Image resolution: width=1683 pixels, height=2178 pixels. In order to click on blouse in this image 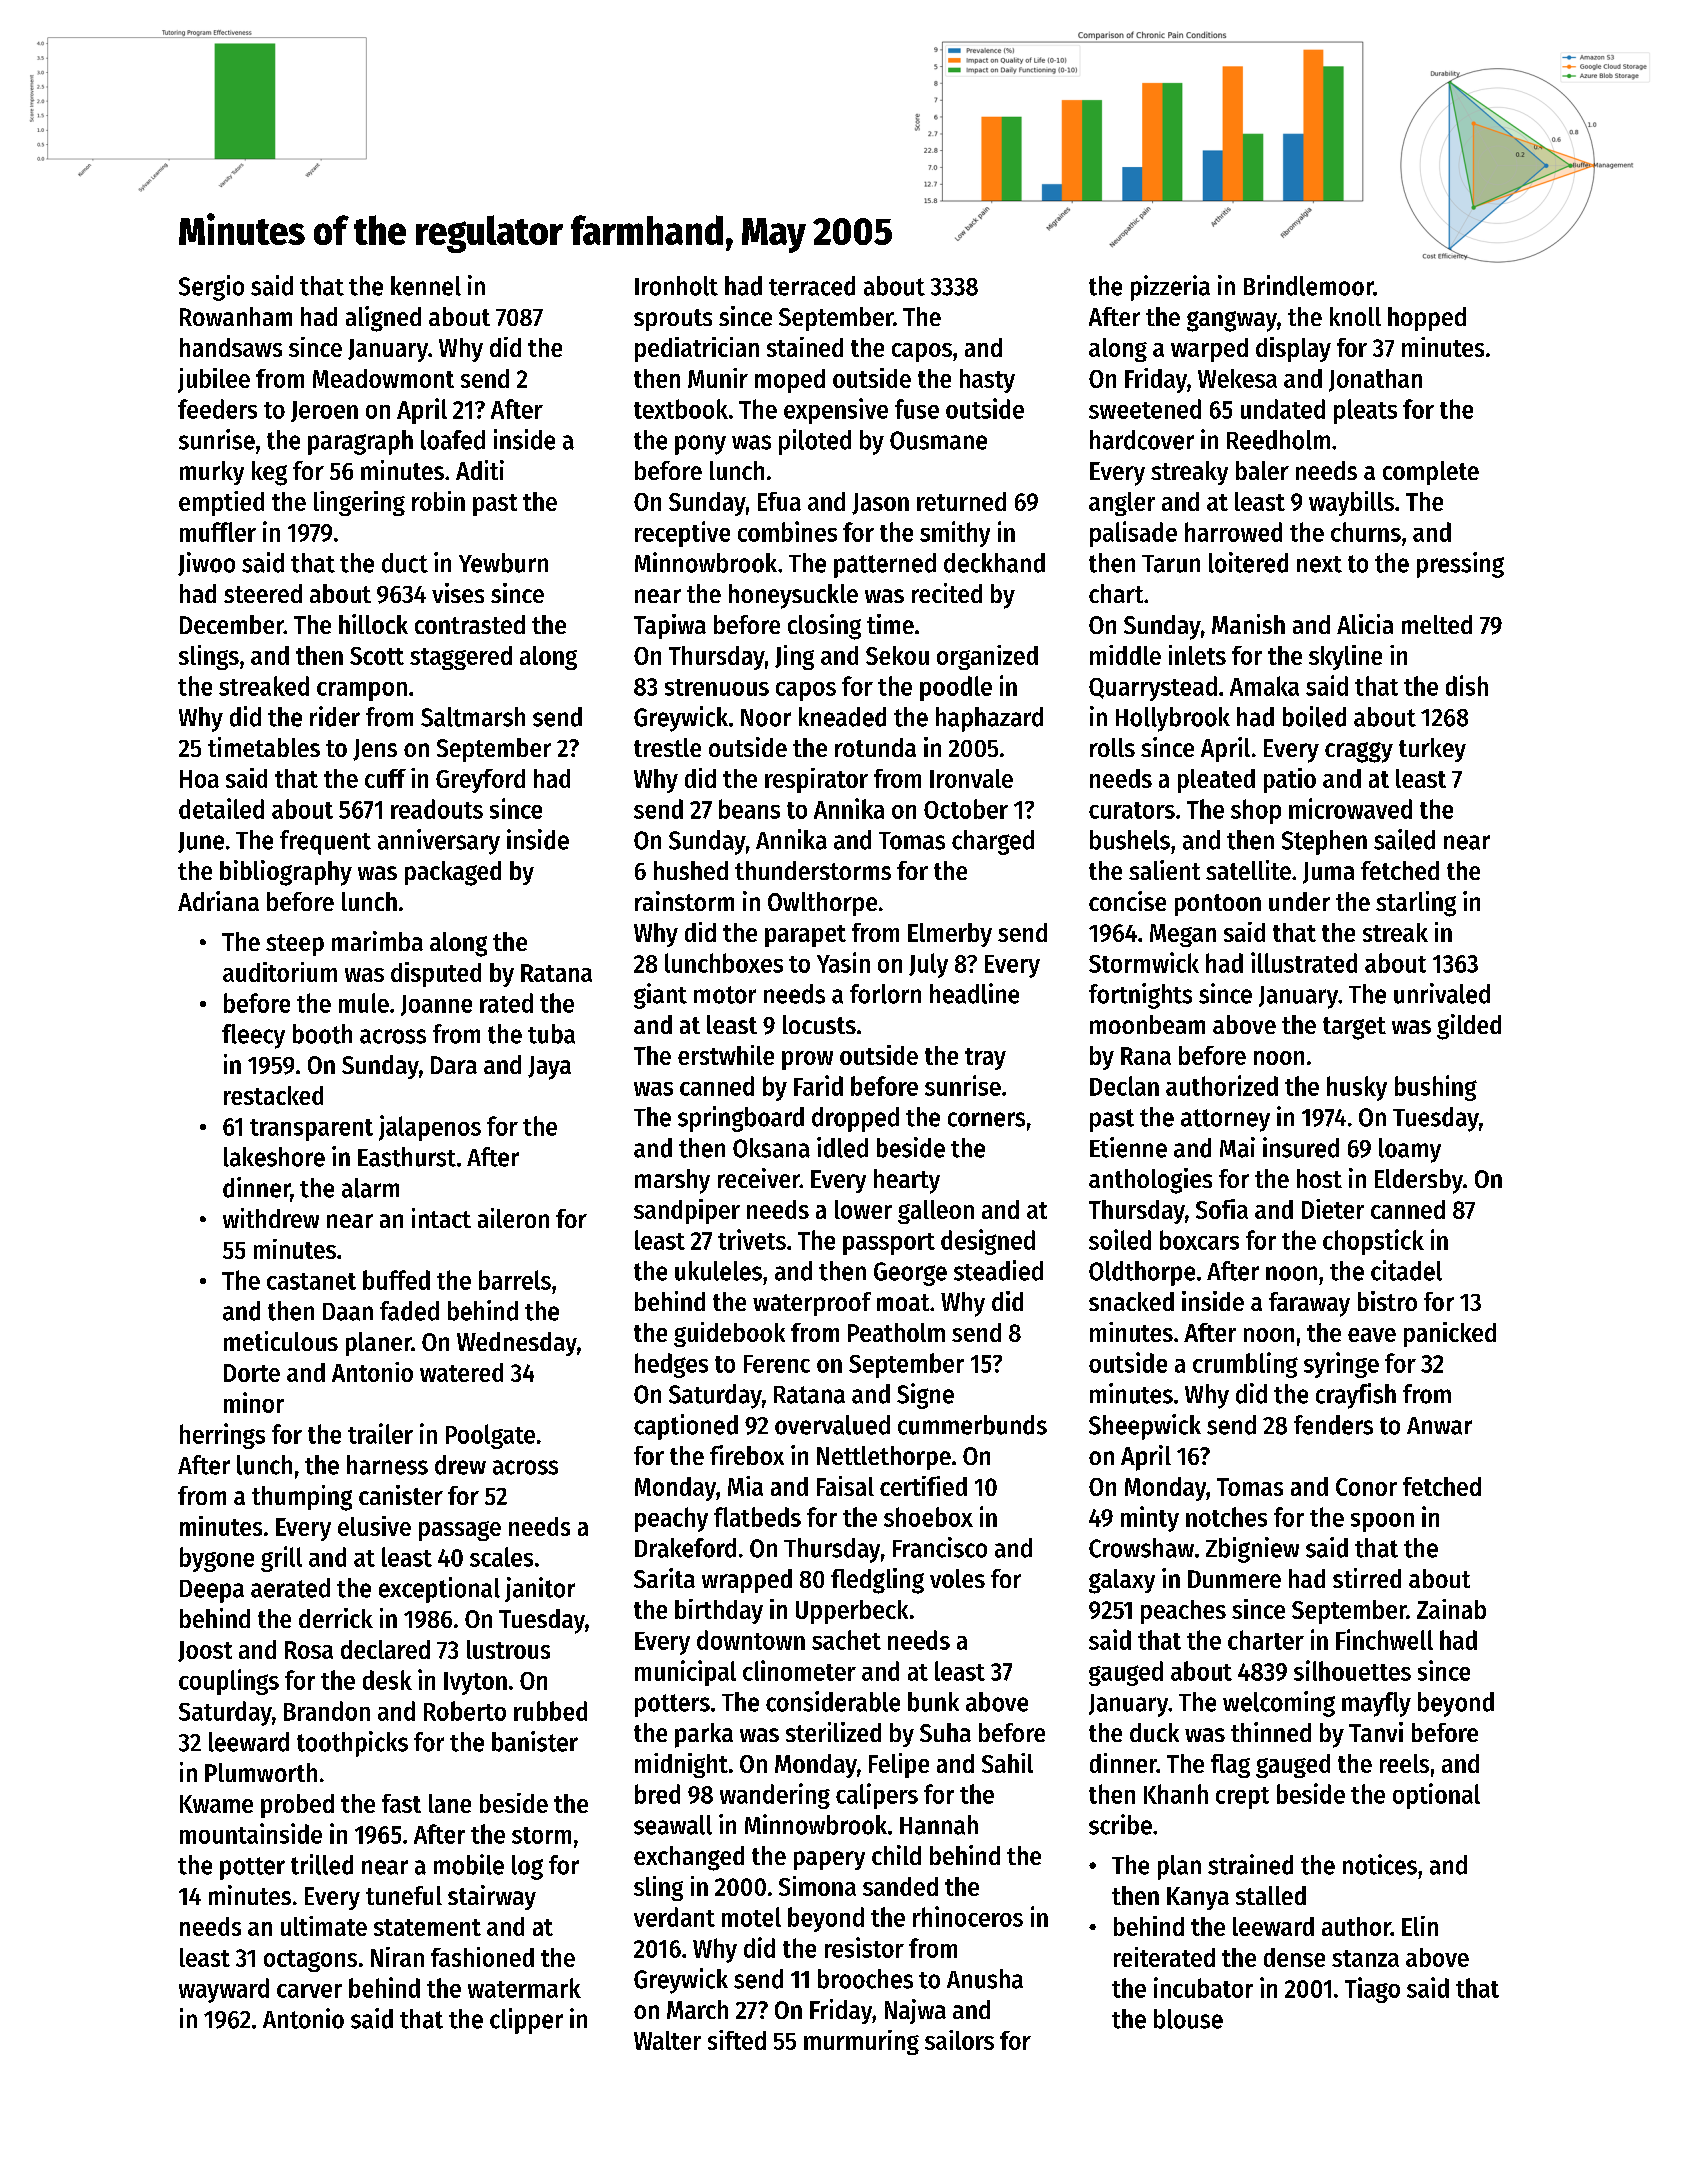, I will do `click(1188, 2019)`.
